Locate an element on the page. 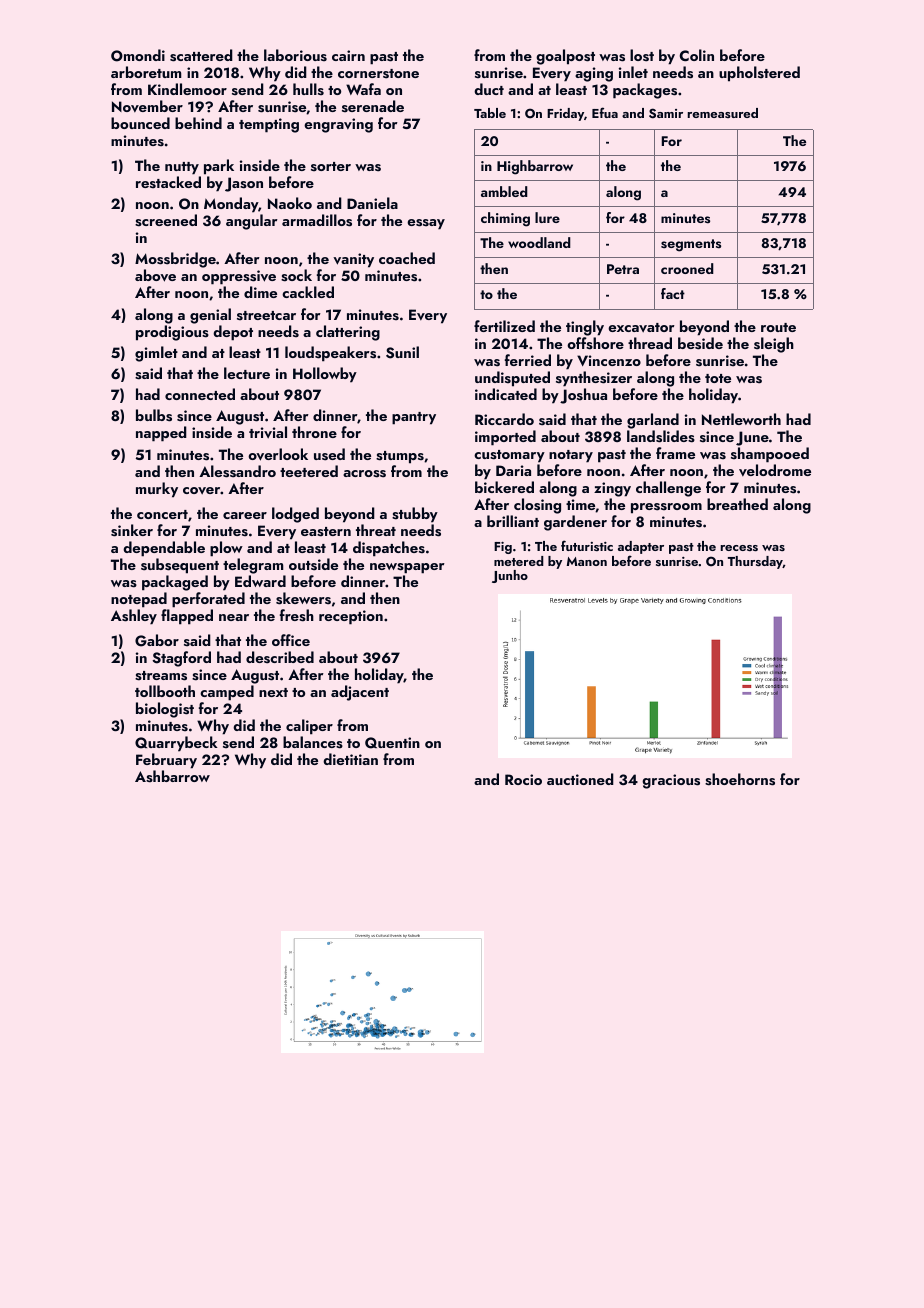 The width and height of the document is (924, 1308). above is located at coordinates (155, 275).
